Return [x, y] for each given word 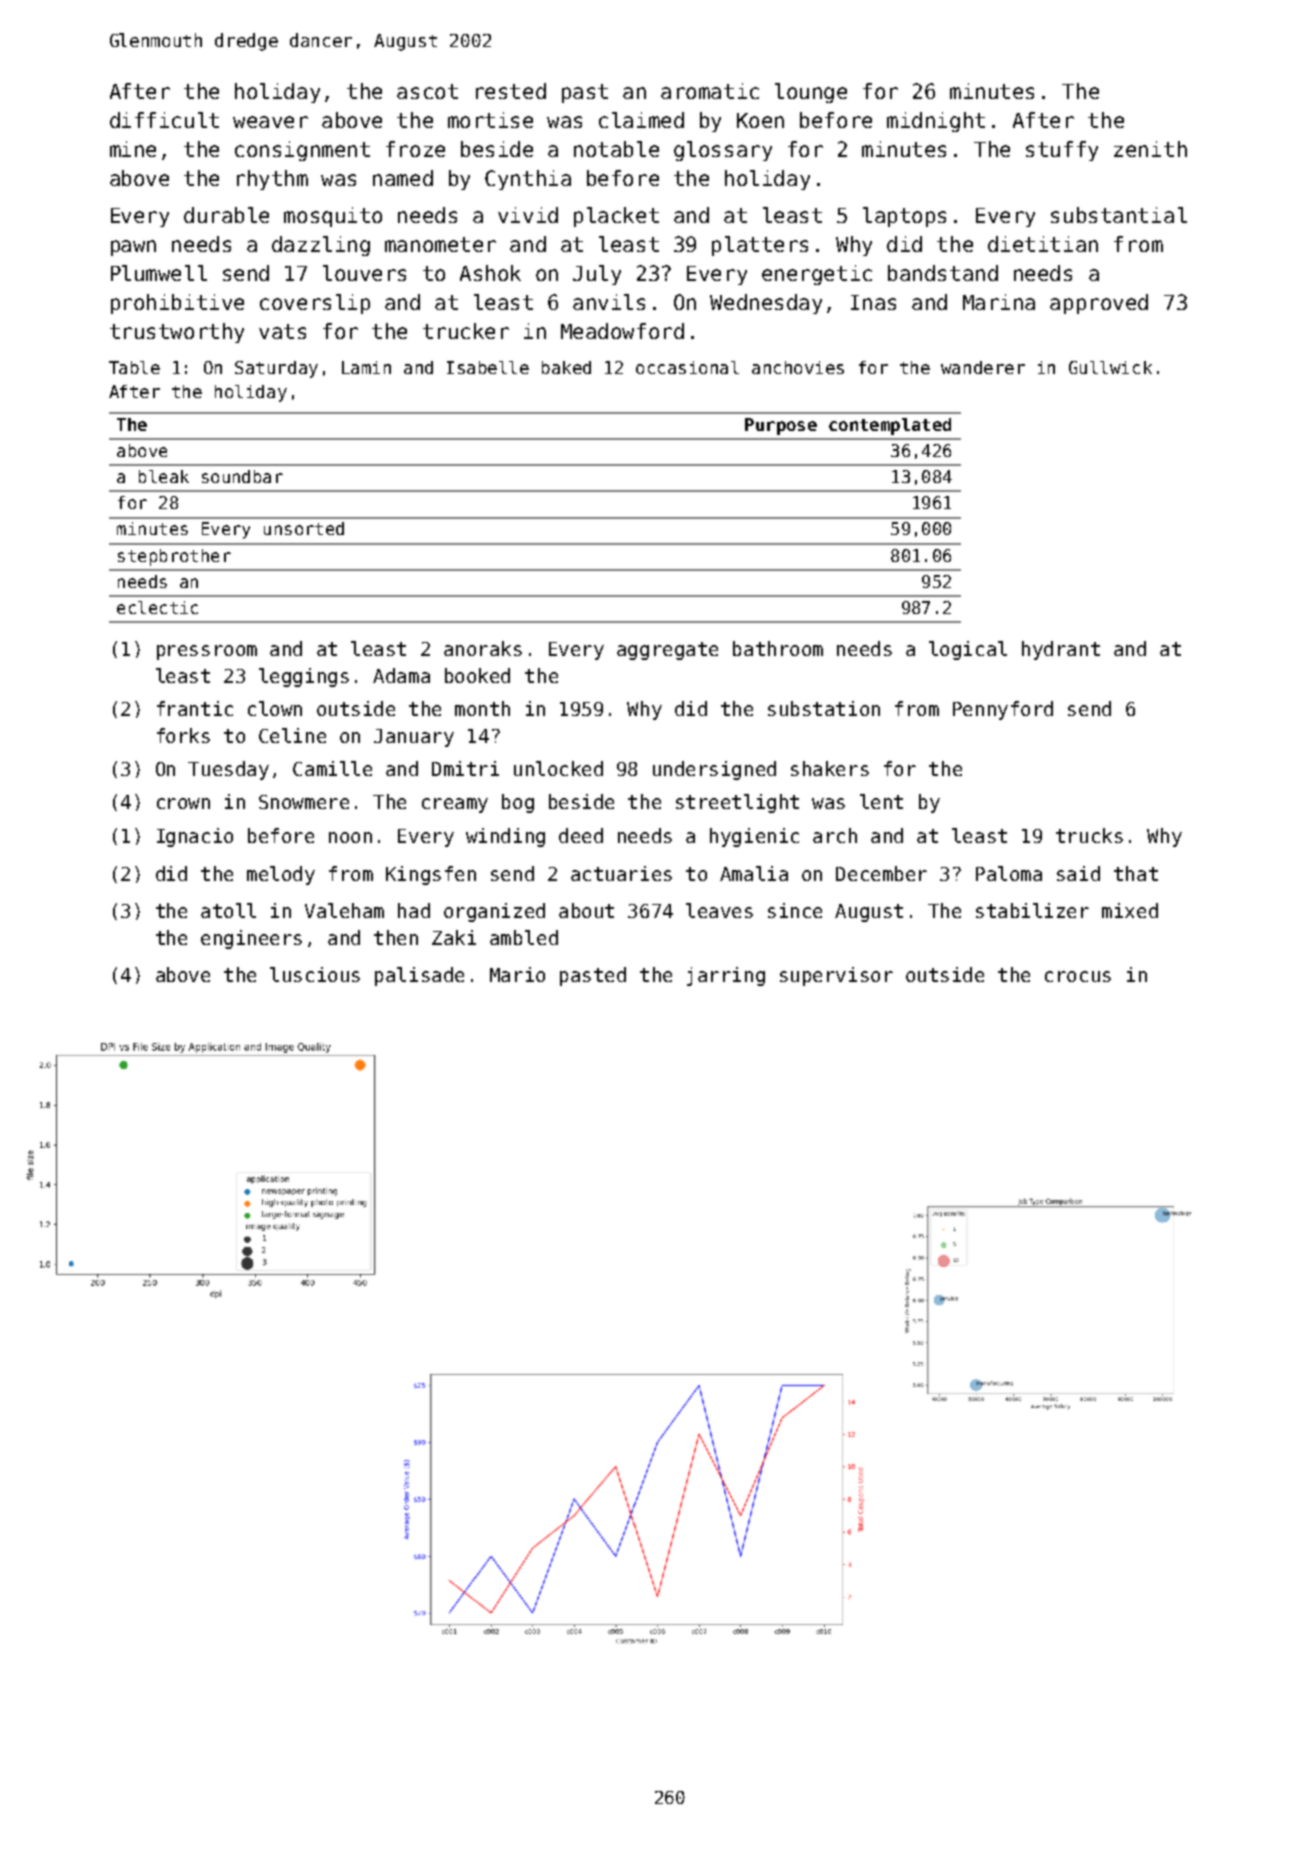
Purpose [781, 426]
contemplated [890, 426]
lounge [811, 93]
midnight [936, 122]
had [414, 910]
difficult [164, 120]
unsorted [304, 528]
